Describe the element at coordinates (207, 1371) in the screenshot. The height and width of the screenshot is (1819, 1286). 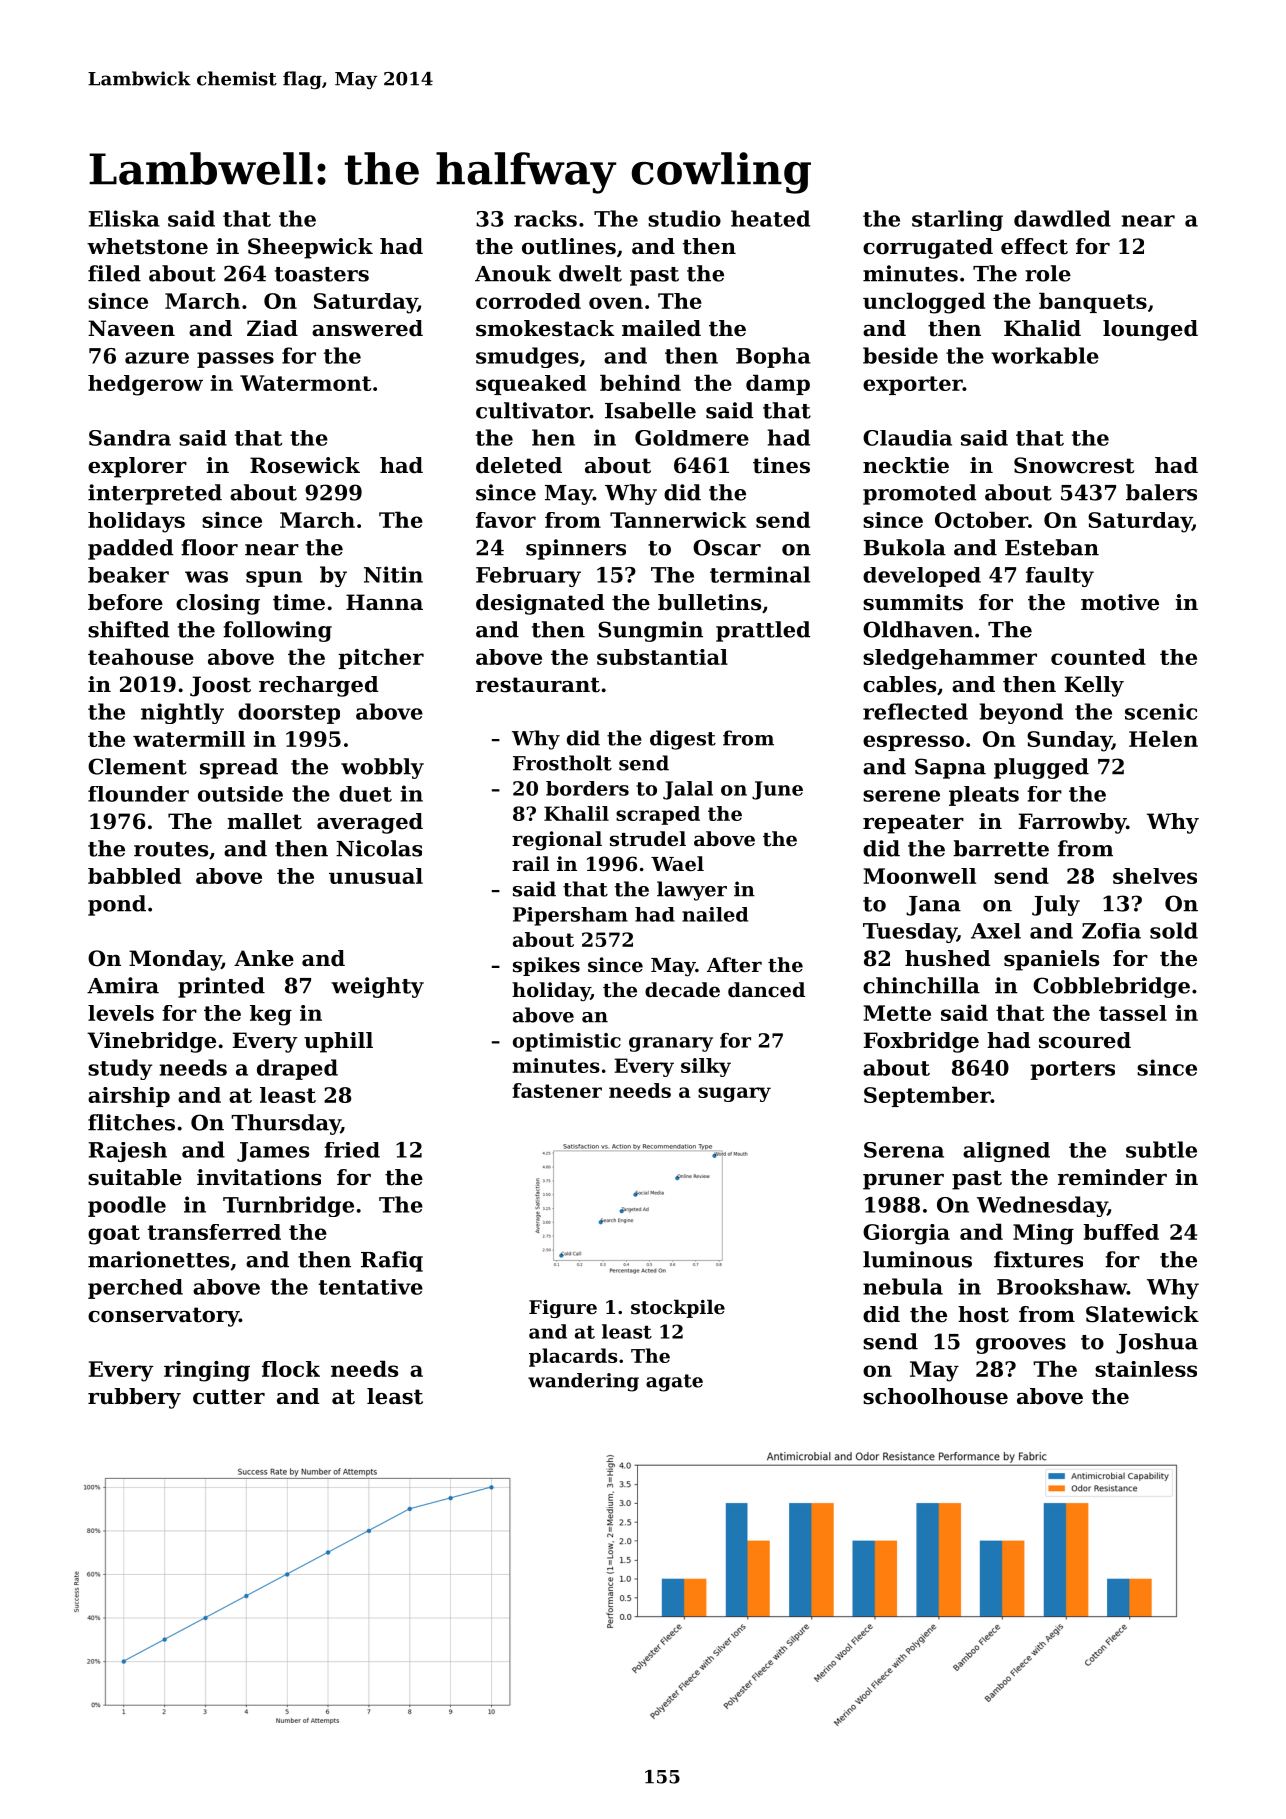
I see `ringing` at that location.
